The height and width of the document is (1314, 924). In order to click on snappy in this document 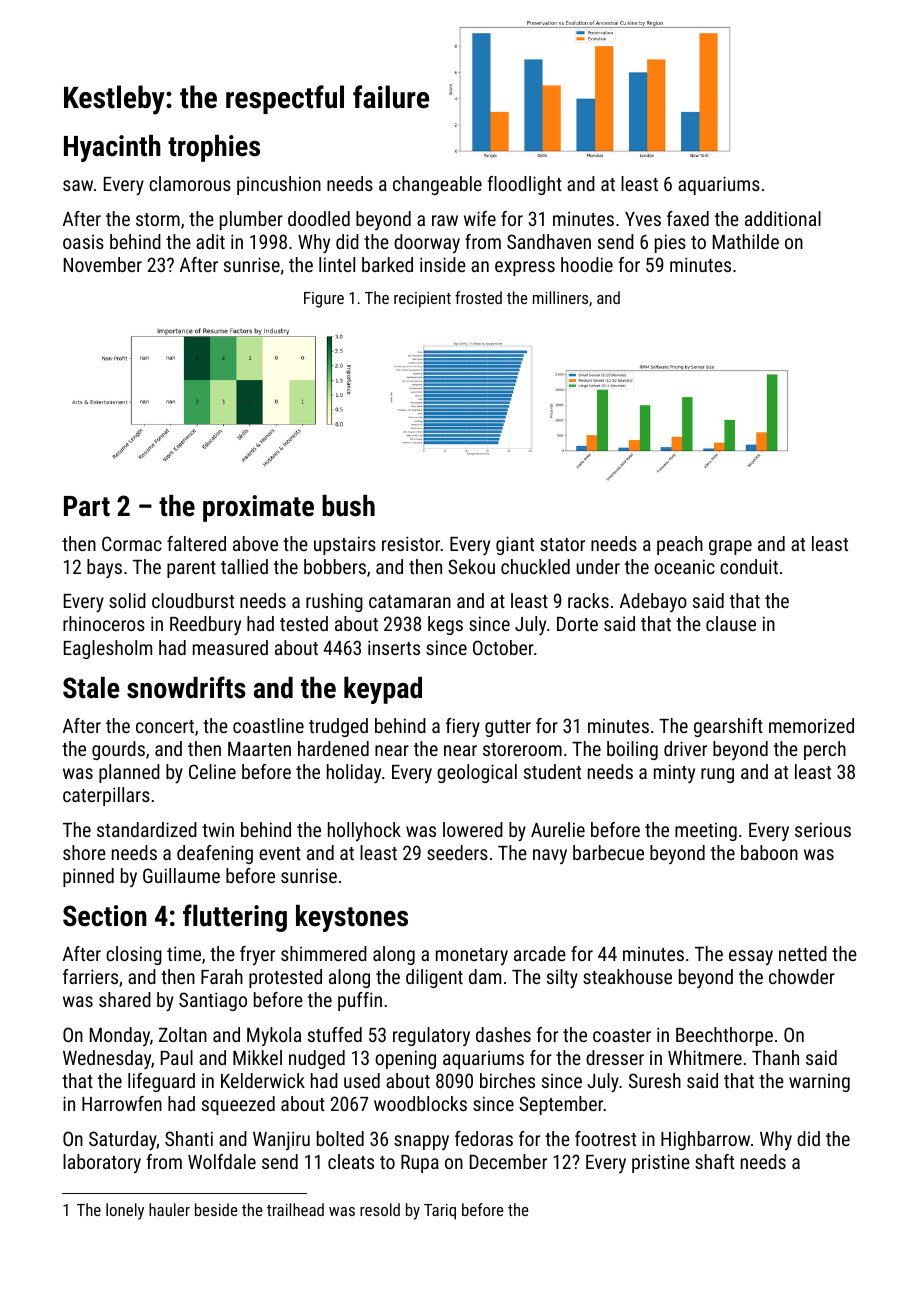, I will do `click(421, 1142)`.
